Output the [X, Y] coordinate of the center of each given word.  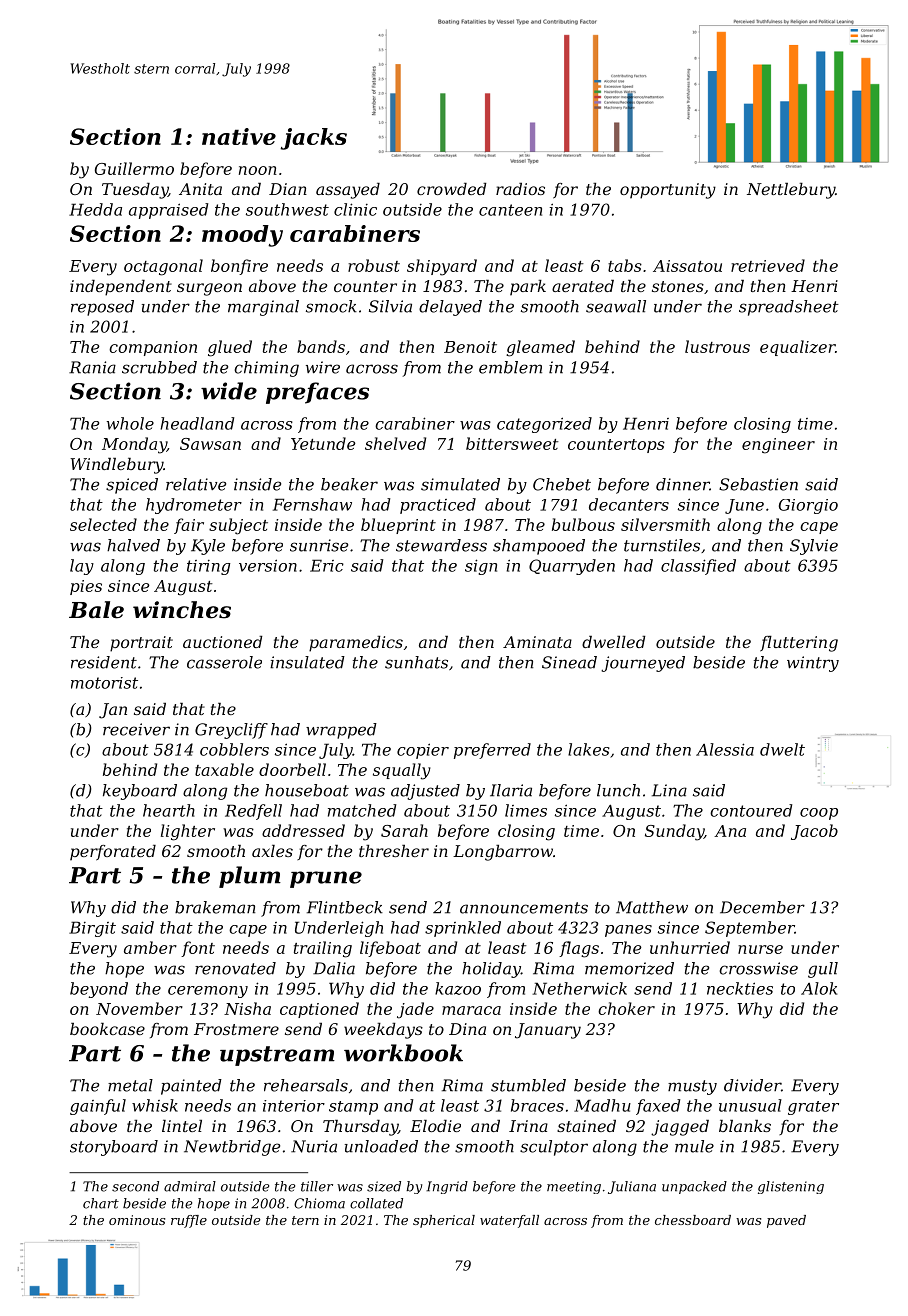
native [239, 136]
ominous [137, 1220]
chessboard [693, 1220]
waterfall [509, 1221]
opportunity [668, 191]
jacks [313, 139]
